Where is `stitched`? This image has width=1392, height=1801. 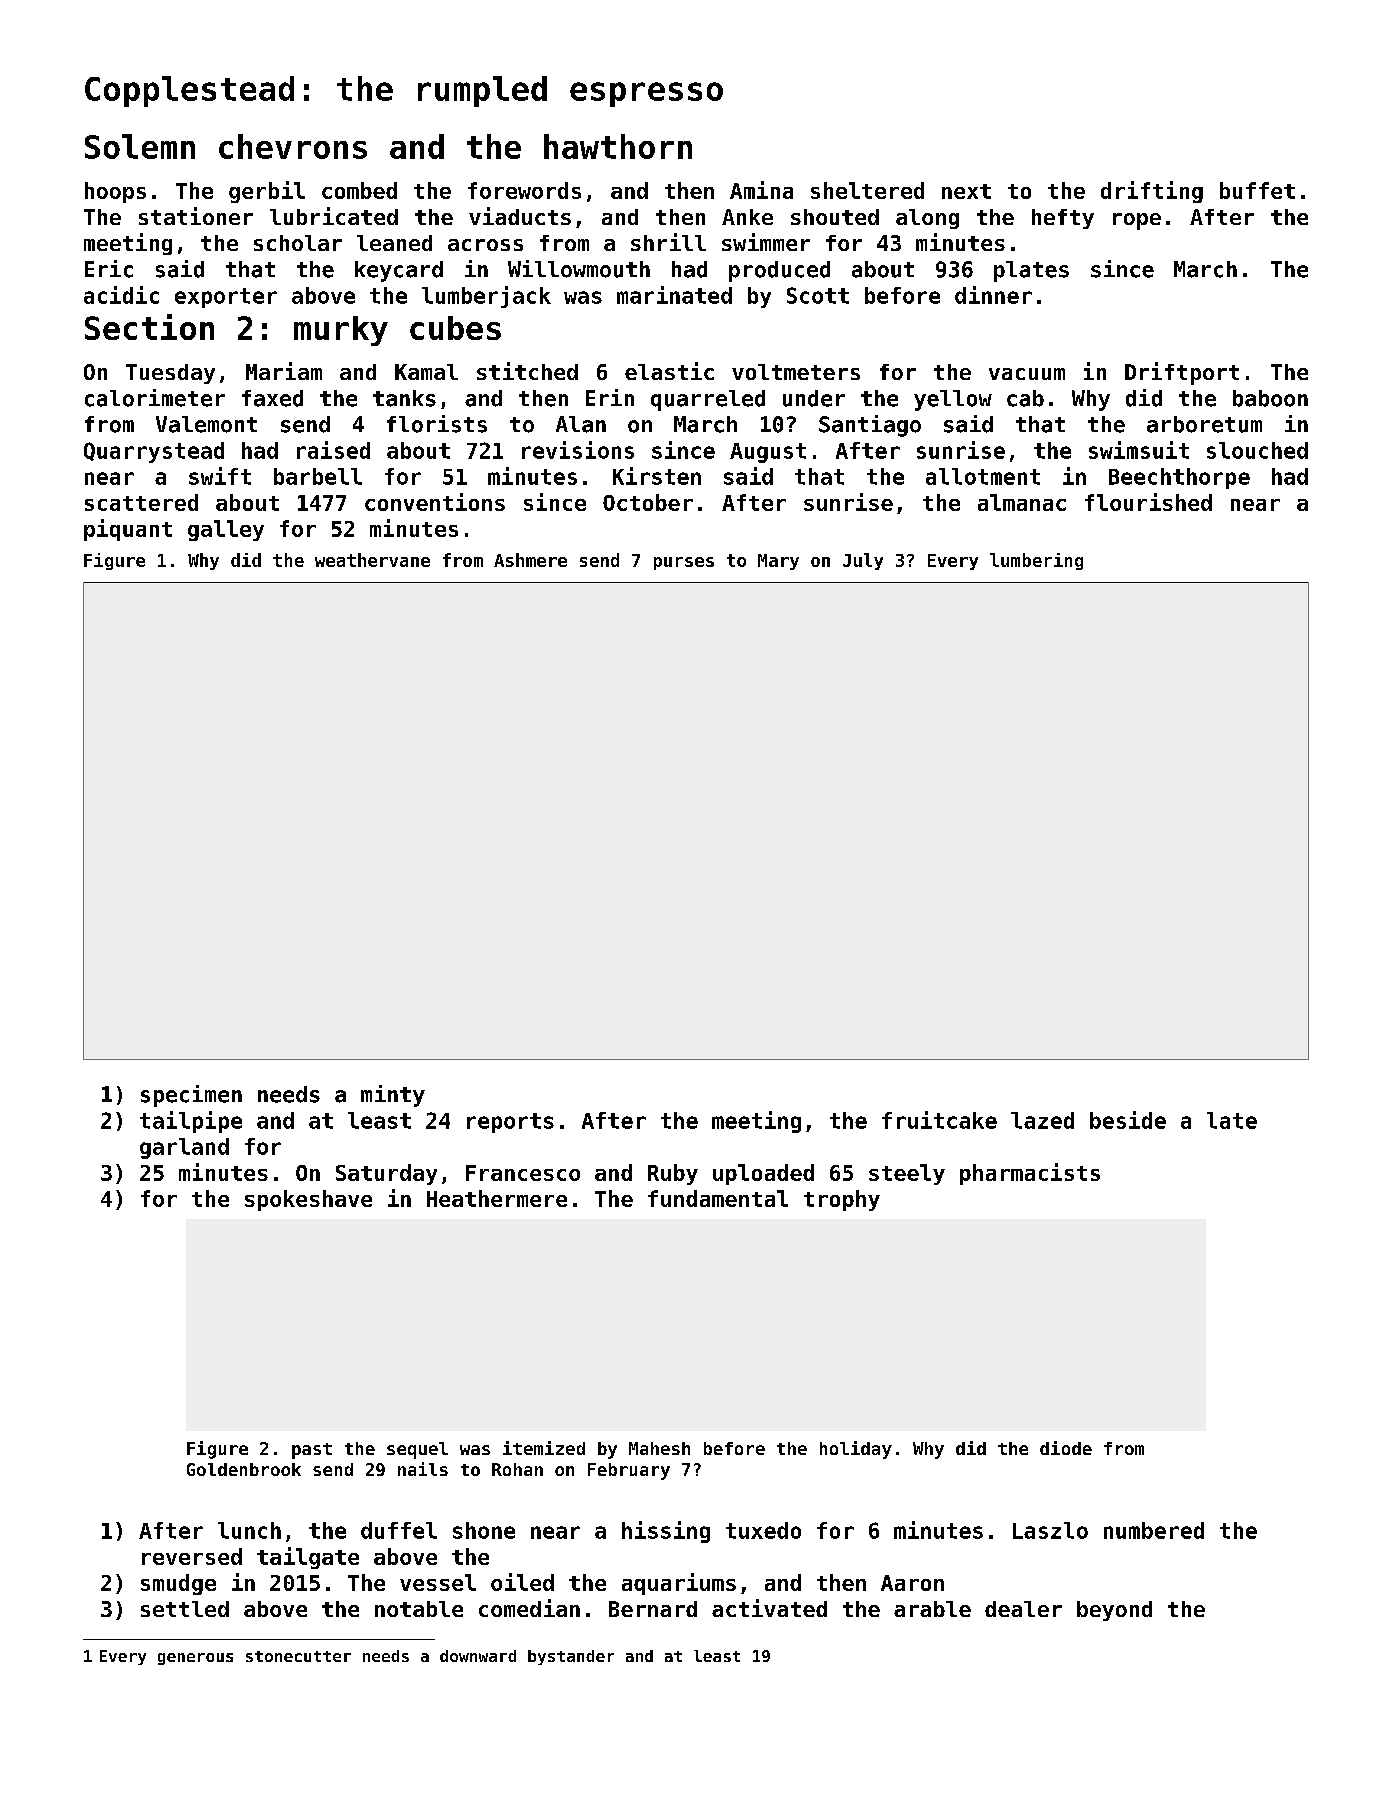
stitched is located at coordinates (527, 371).
